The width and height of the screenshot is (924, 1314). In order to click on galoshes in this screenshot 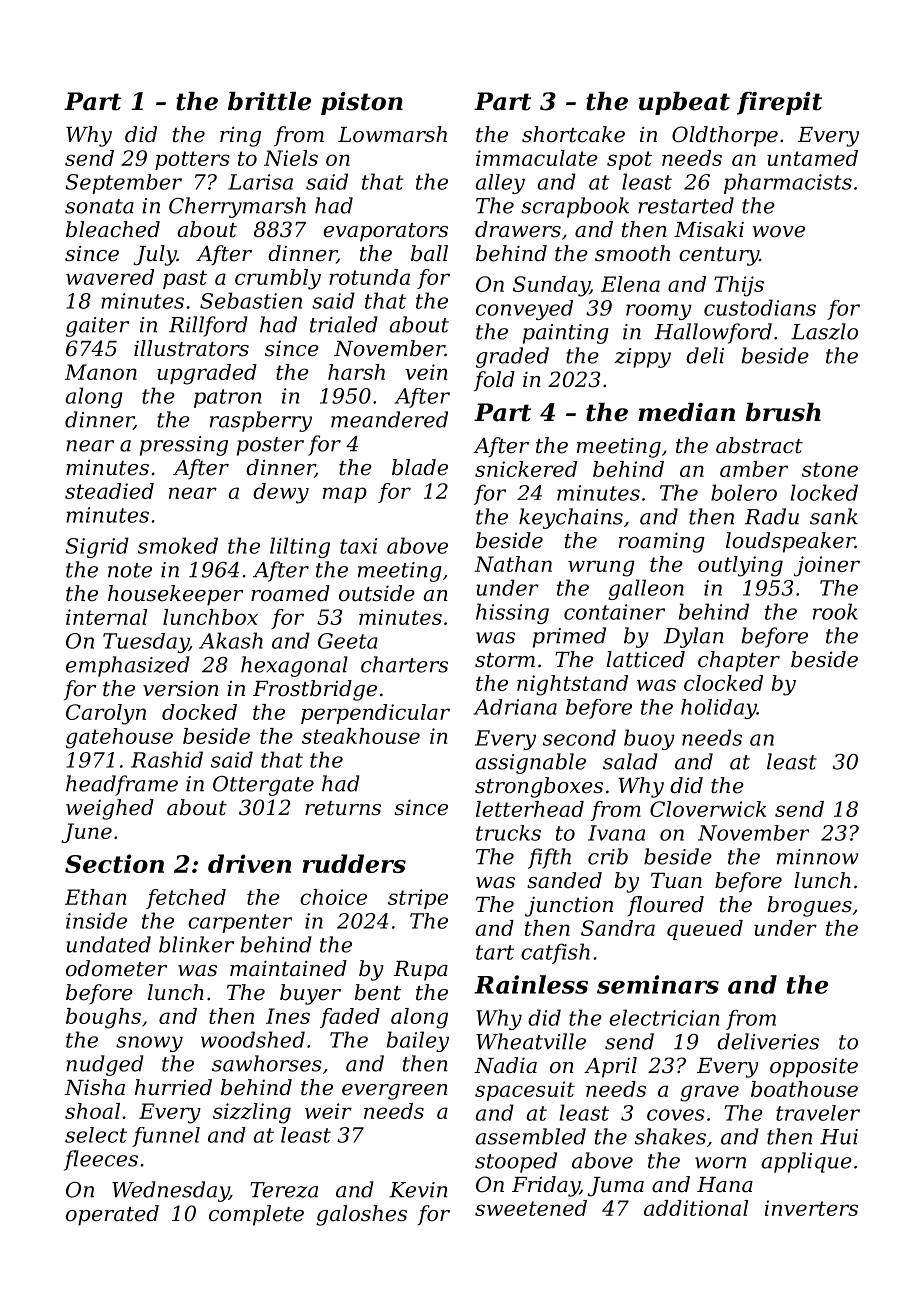, I will do `click(361, 1215)`.
